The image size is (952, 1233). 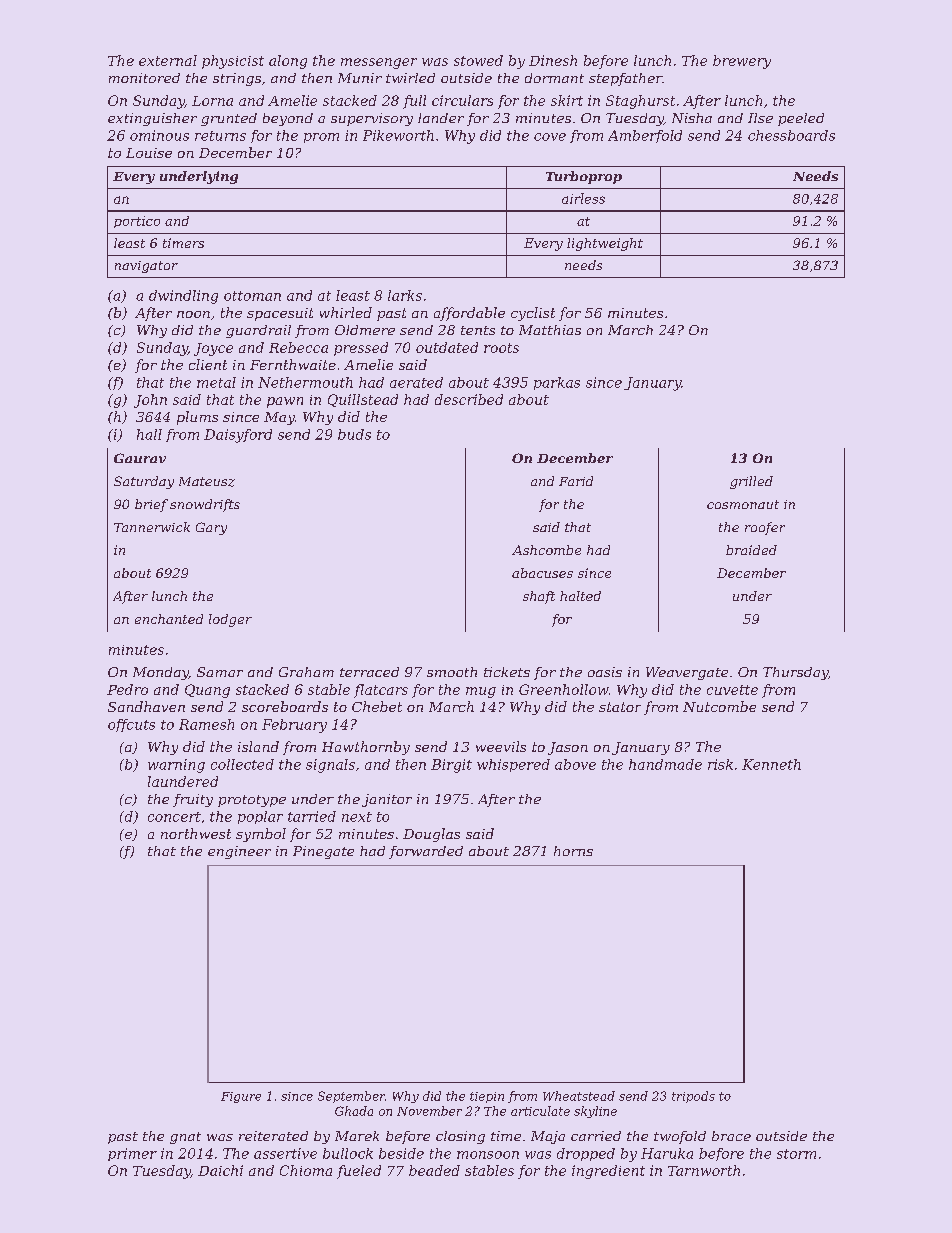 What do you see at coordinates (410, 78) in the document?
I see `twirled` at bounding box center [410, 78].
